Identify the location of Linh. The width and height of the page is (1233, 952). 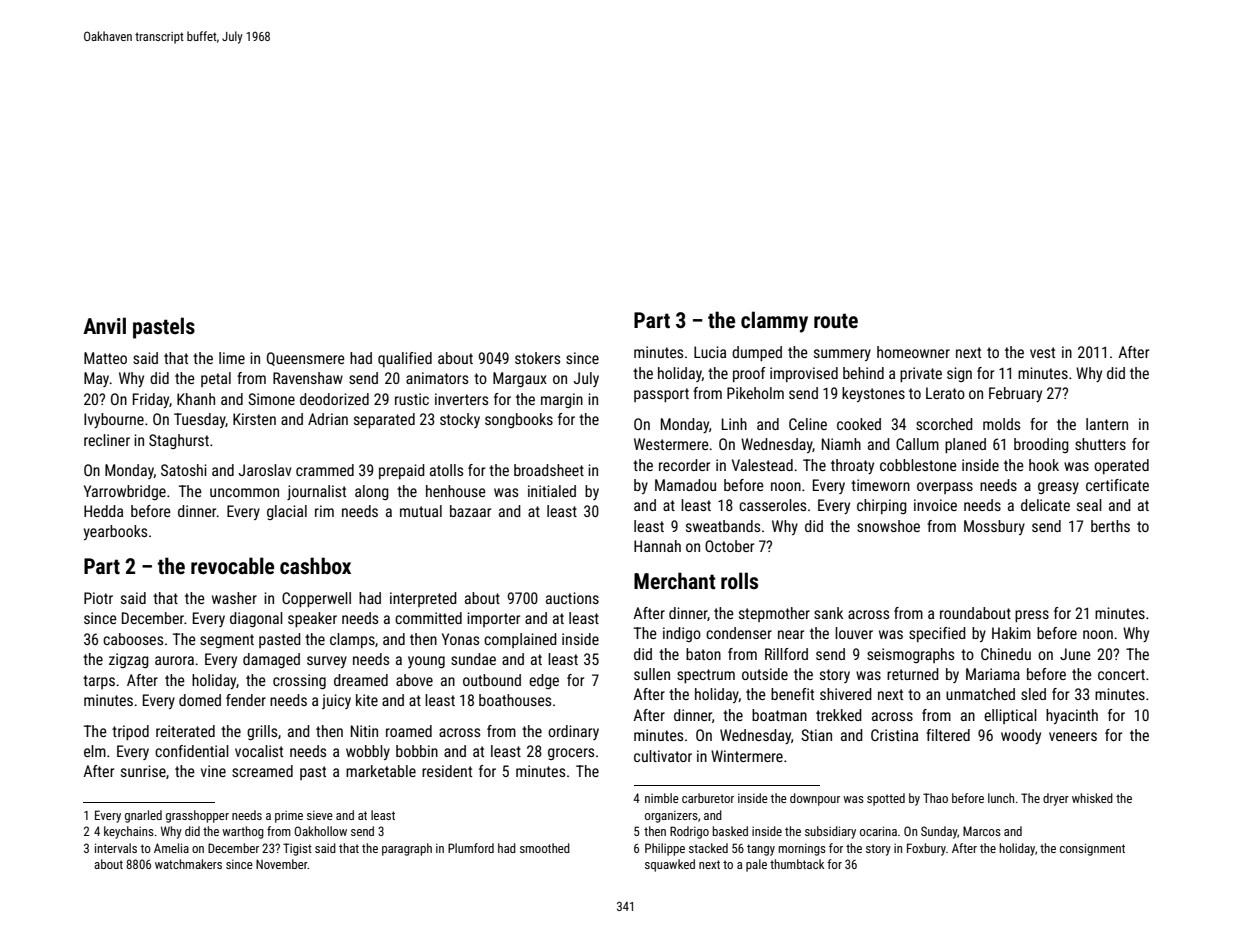
(734, 424).
